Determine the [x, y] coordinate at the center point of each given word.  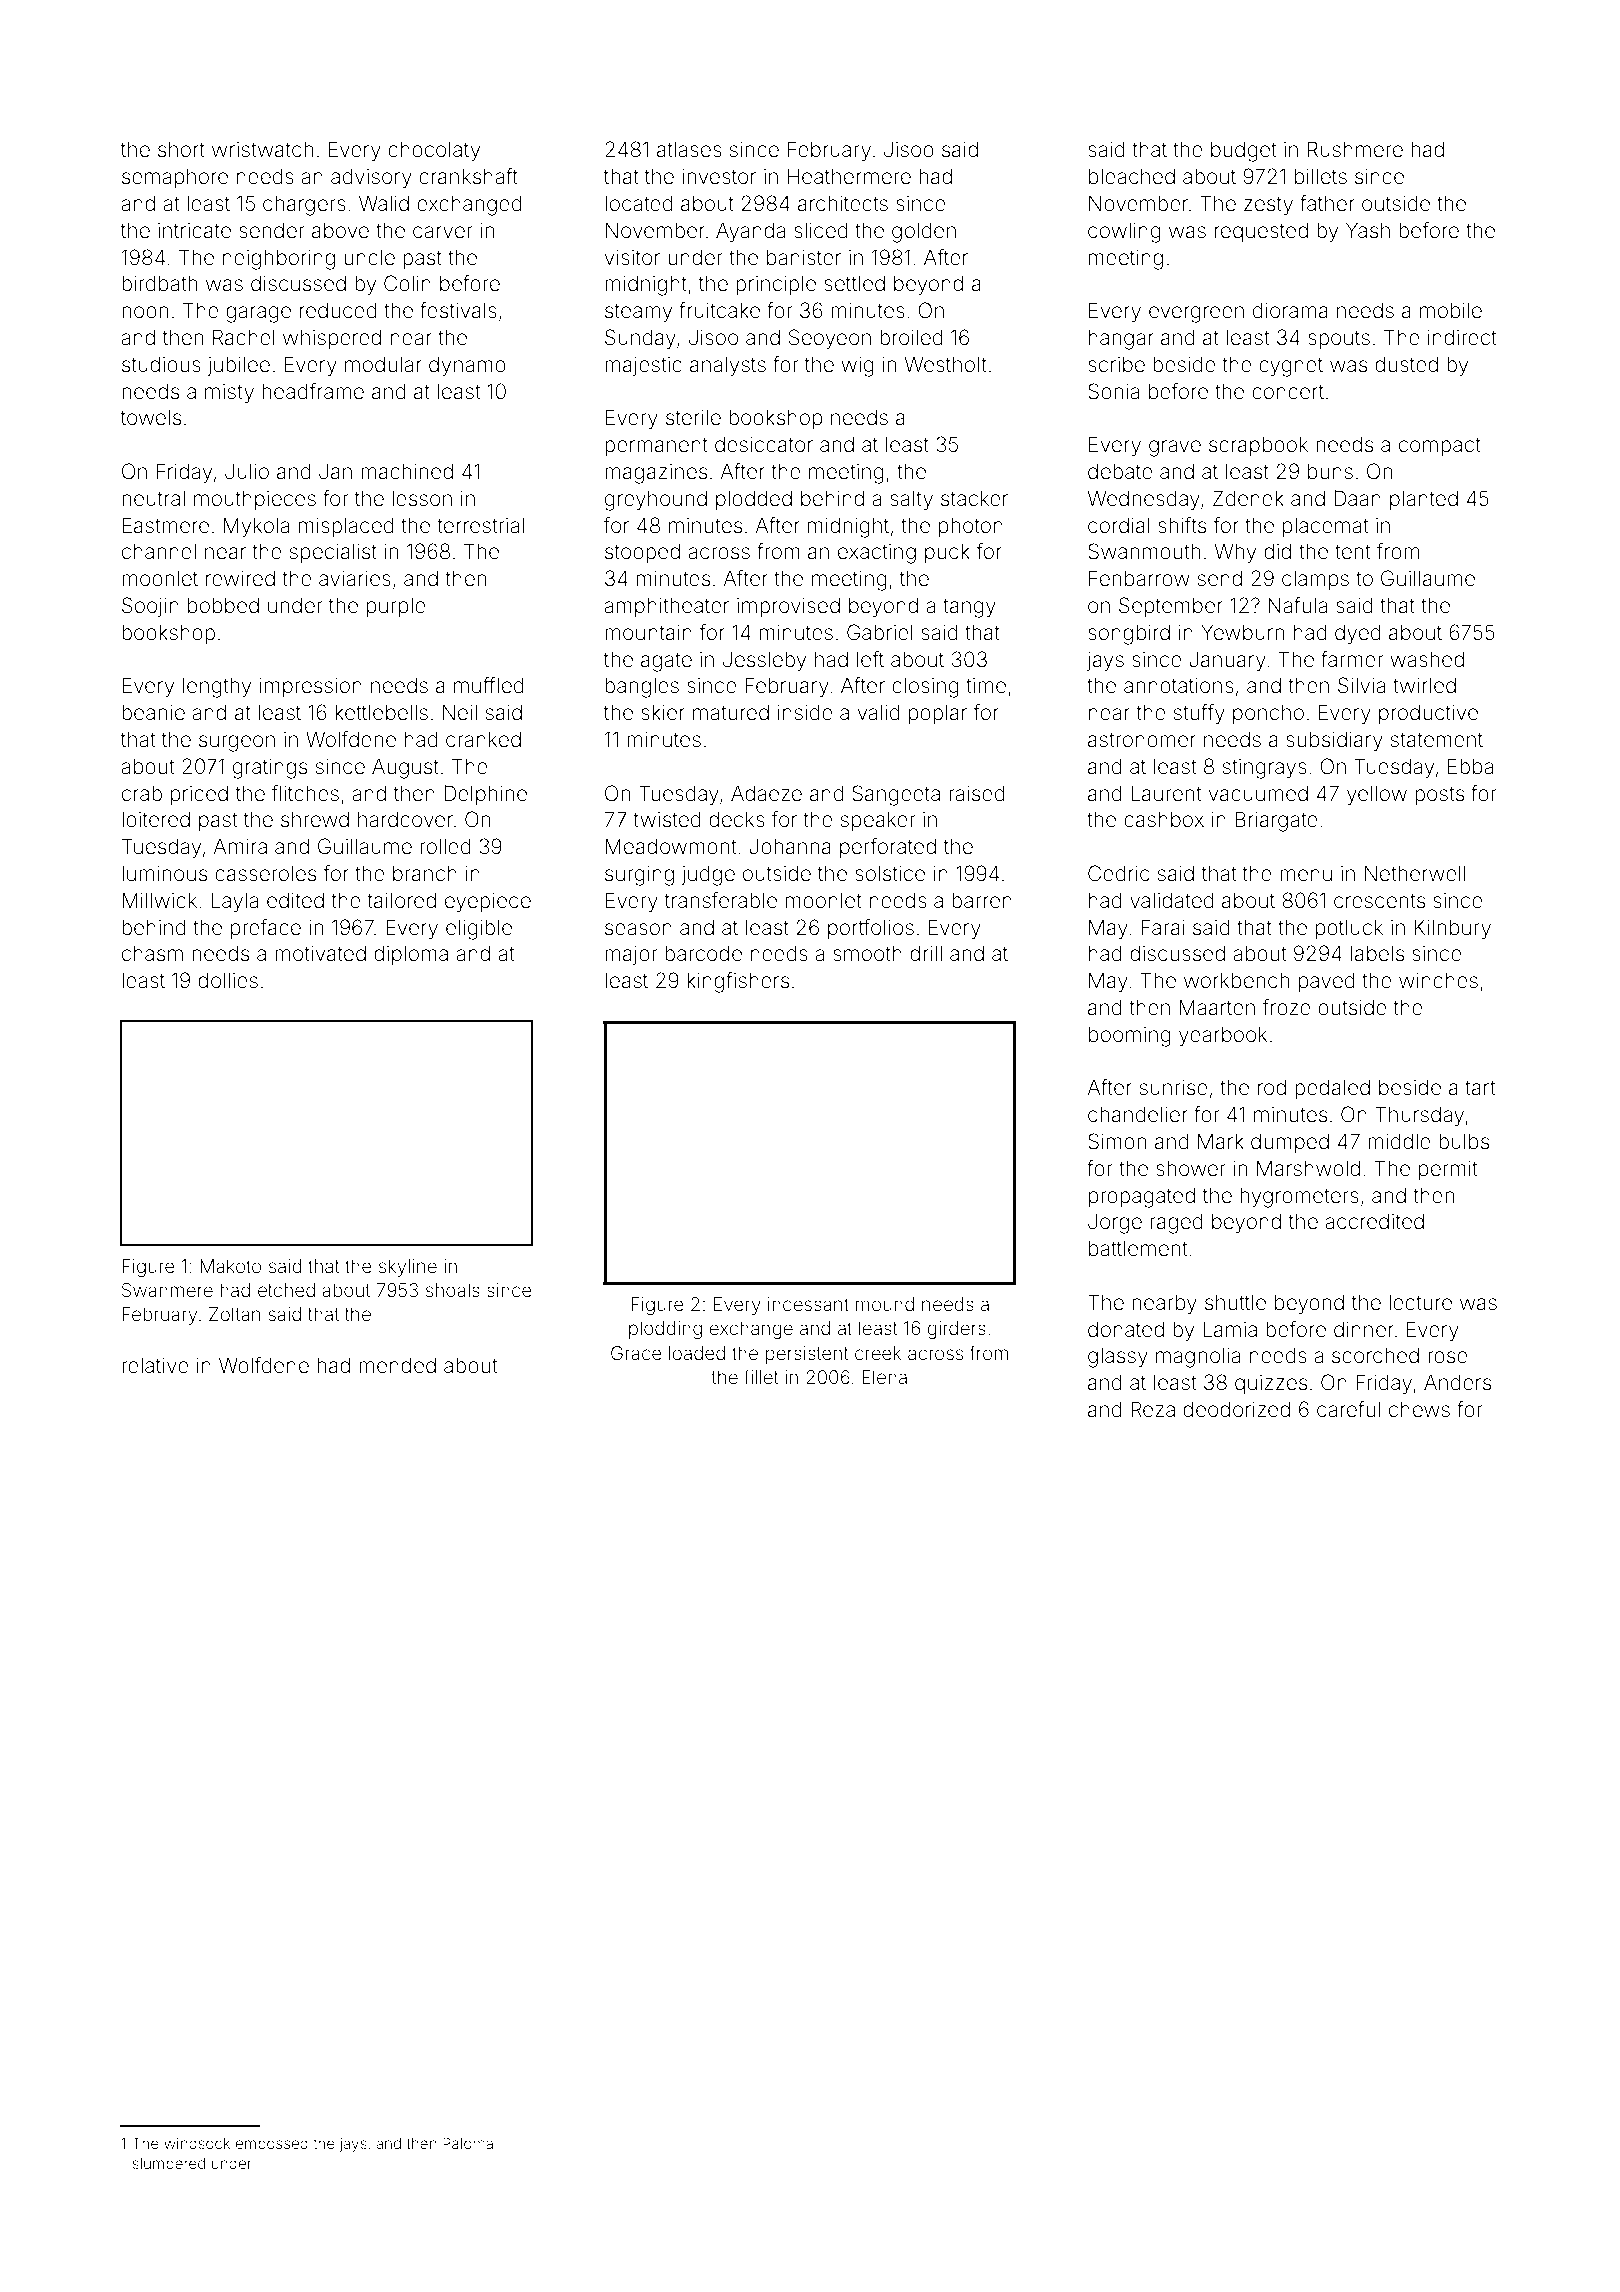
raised [977, 794]
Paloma [468, 2143]
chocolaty [434, 151]
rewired [240, 579]
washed [1427, 659]
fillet [761, 1376]
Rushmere [1355, 149]
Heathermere [849, 176]
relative [155, 1366]
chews [1419, 1409]
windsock [197, 2143]
